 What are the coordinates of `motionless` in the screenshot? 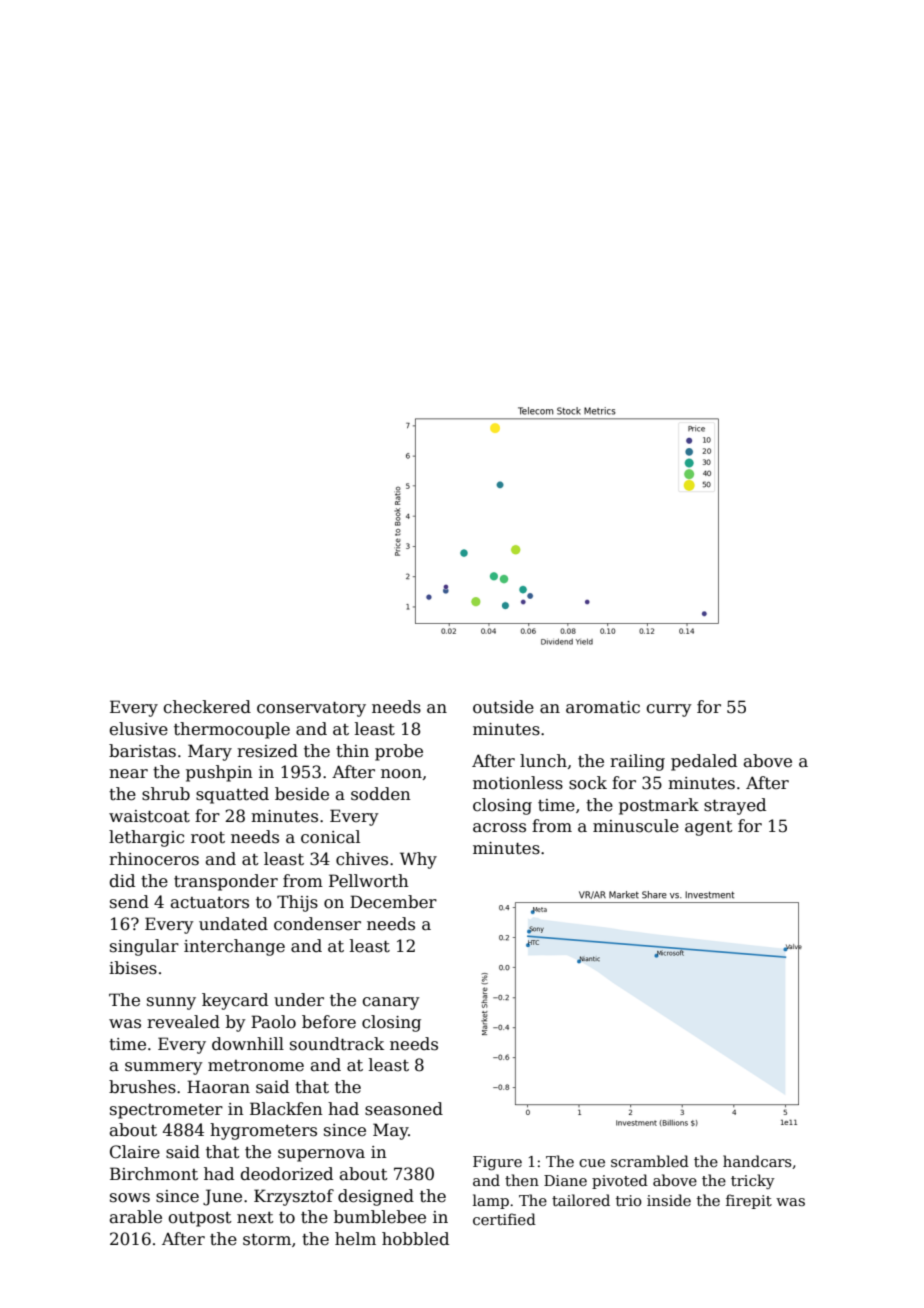 It's located at (518, 783).
